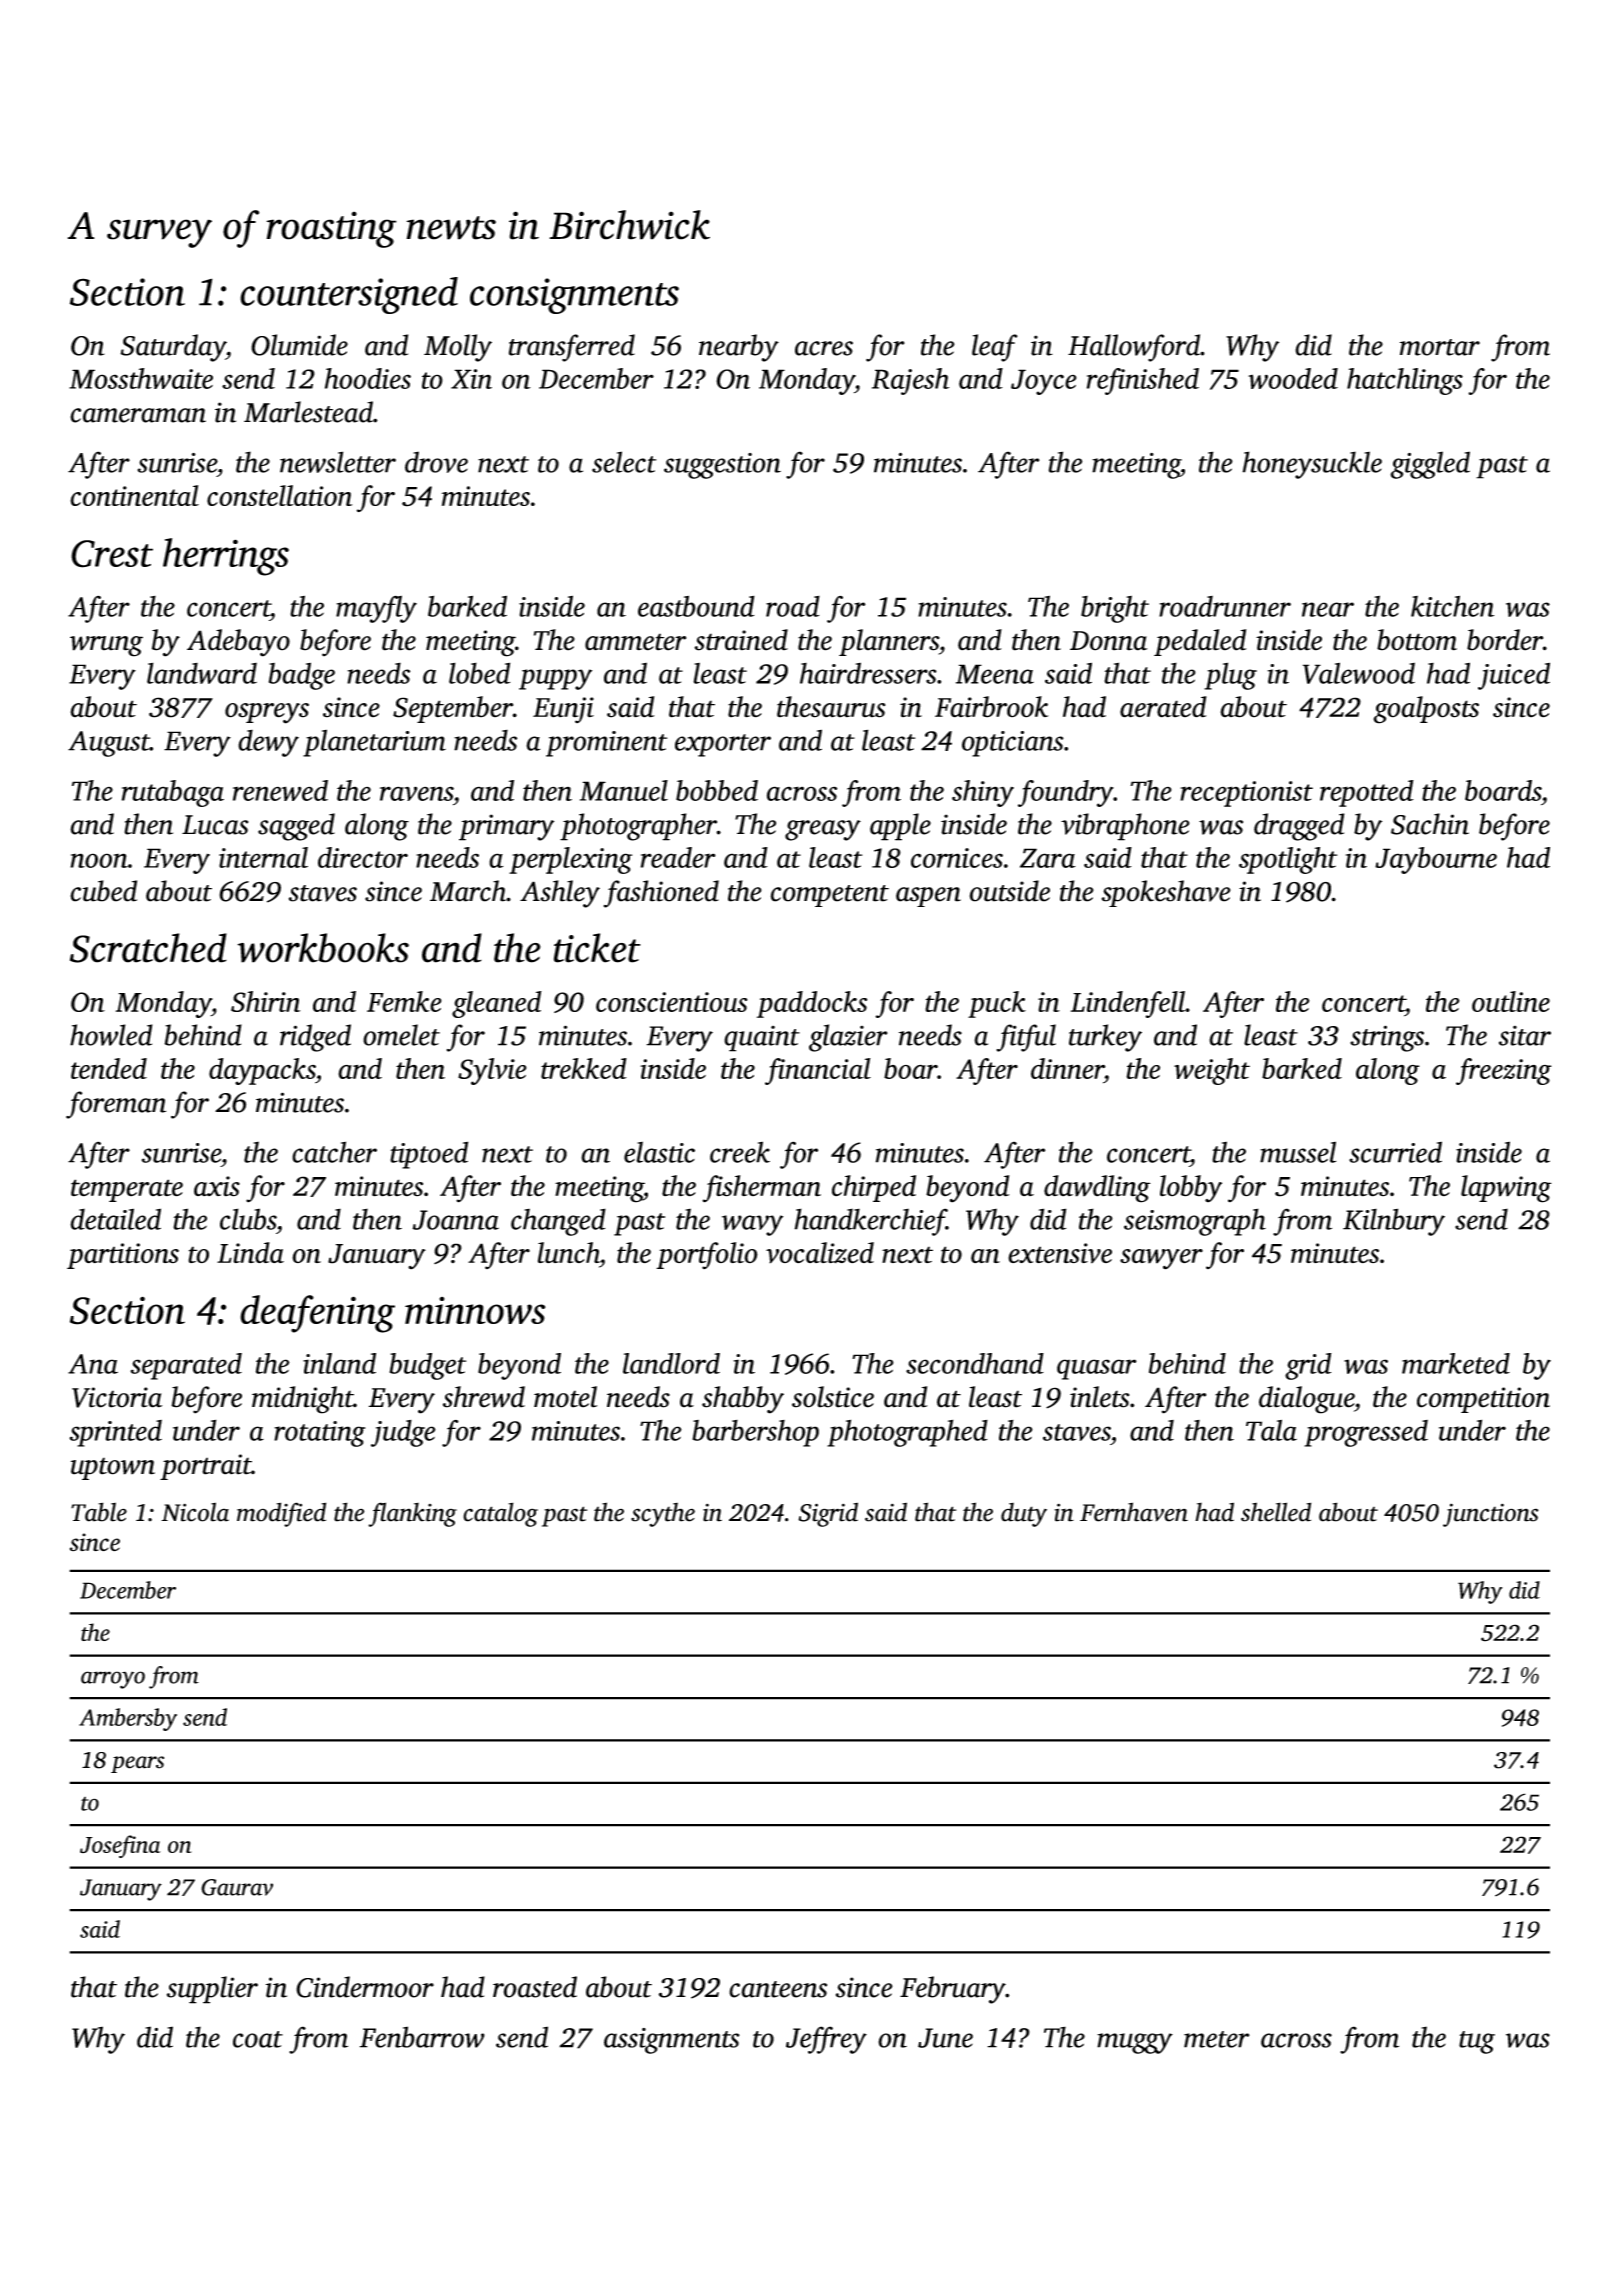 This document has height=2292, width=1620. I want to click on lobby, so click(1191, 1189).
